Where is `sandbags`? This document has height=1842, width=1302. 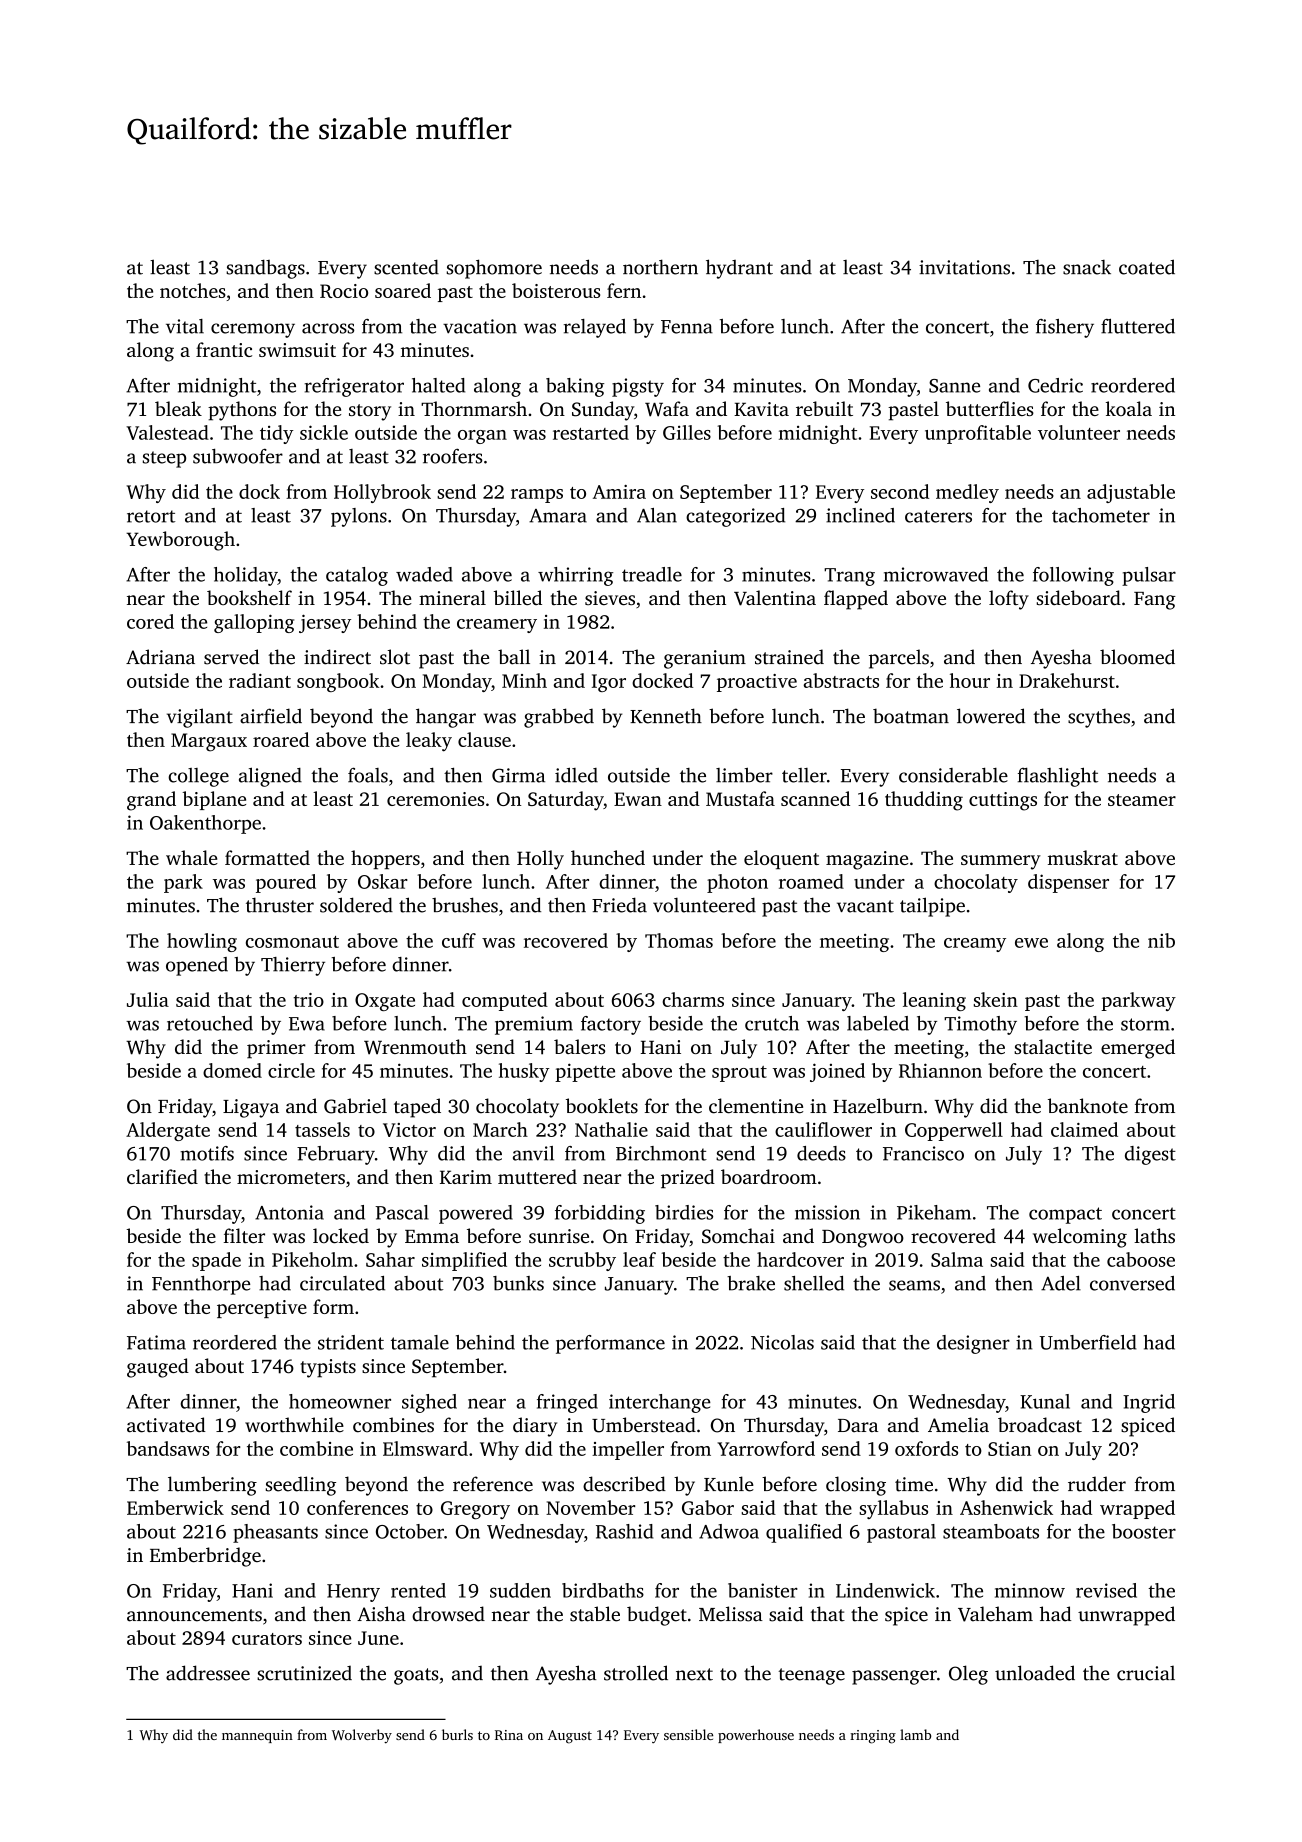
sandbags is located at coordinates (265, 269).
